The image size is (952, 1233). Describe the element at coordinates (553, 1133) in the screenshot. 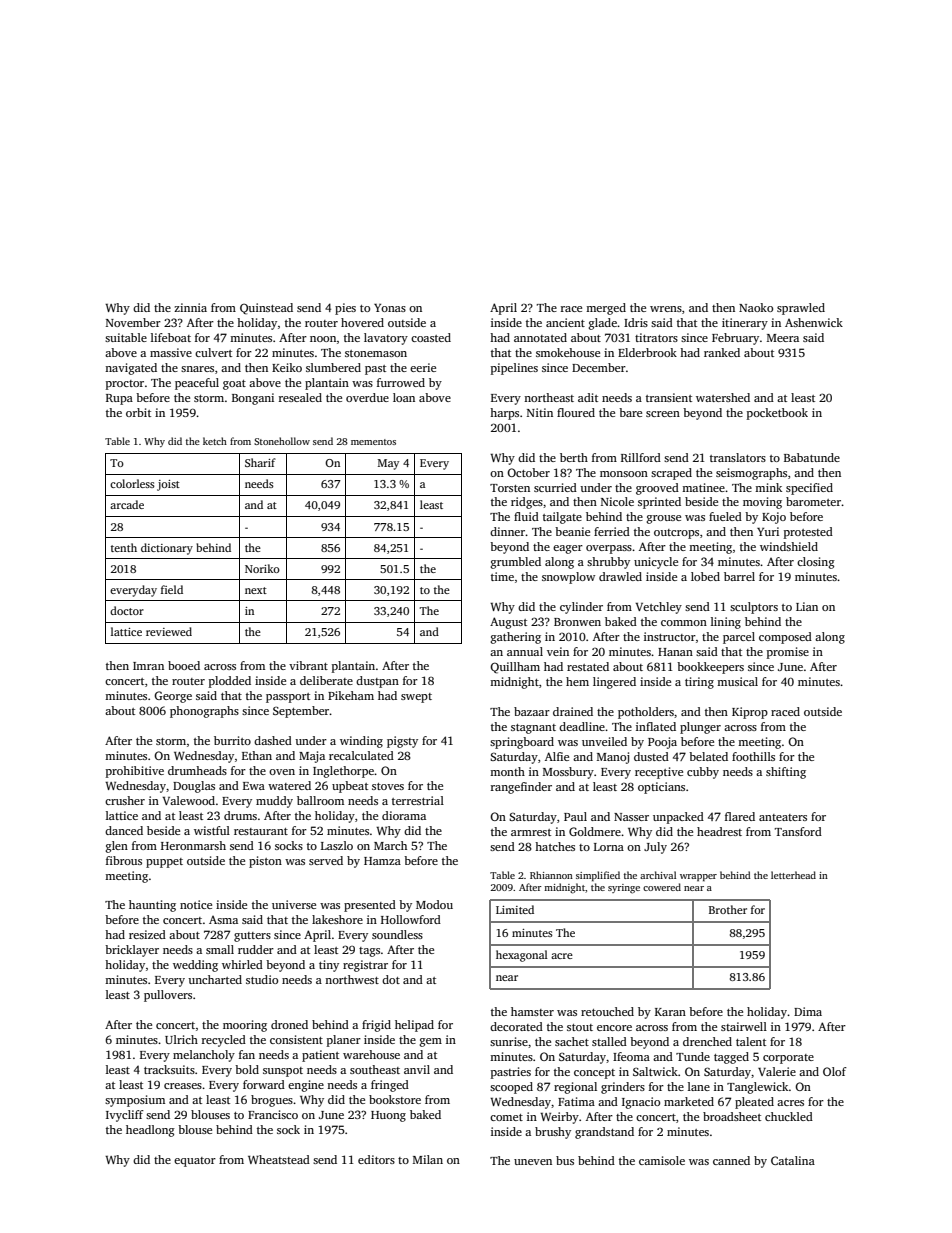

I see `brushy` at that location.
